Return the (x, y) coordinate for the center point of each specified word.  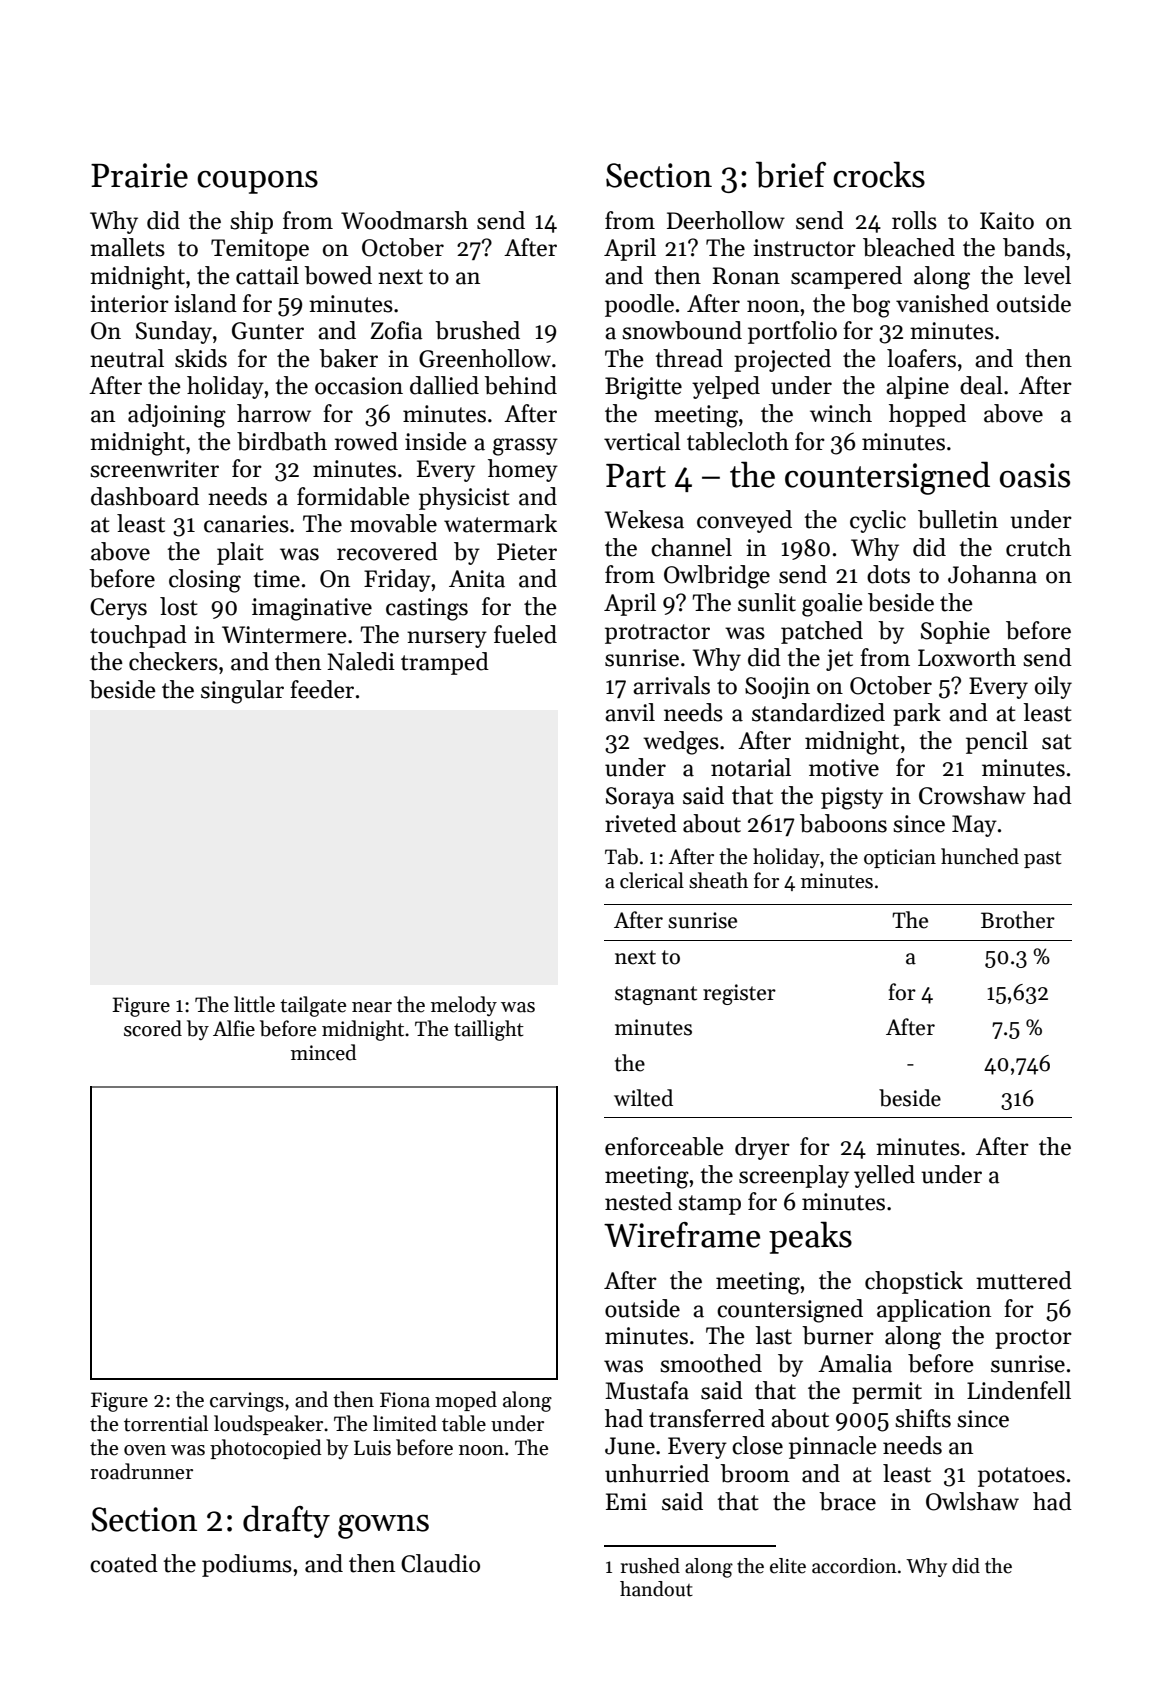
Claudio (440, 1563)
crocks (879, 174)
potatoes (1021, 1477)
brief (791, 174)
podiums (247, 1565)
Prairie (139, 175)
